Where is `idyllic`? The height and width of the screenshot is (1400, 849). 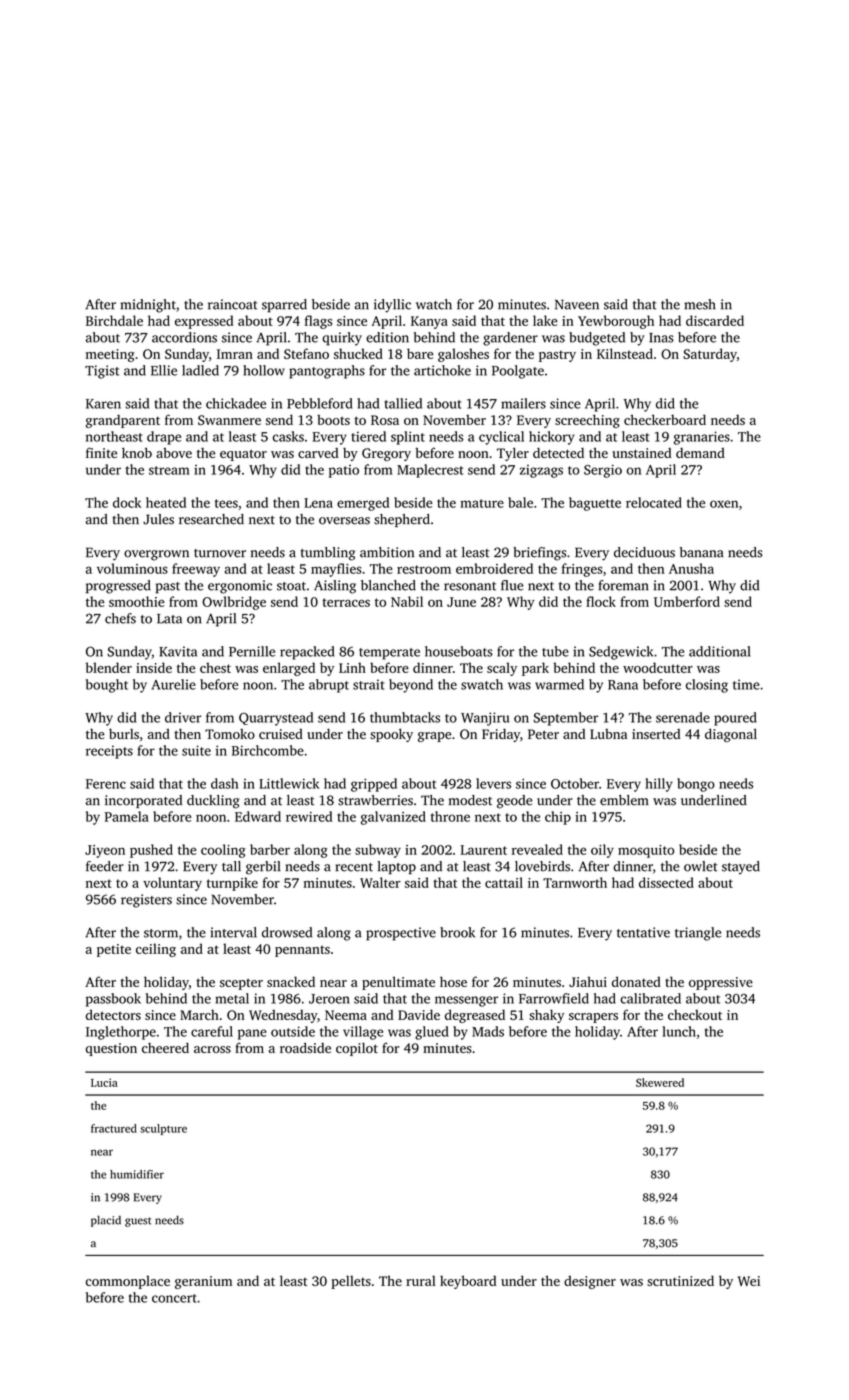 idyllic is located at coordinates (392, 306).
